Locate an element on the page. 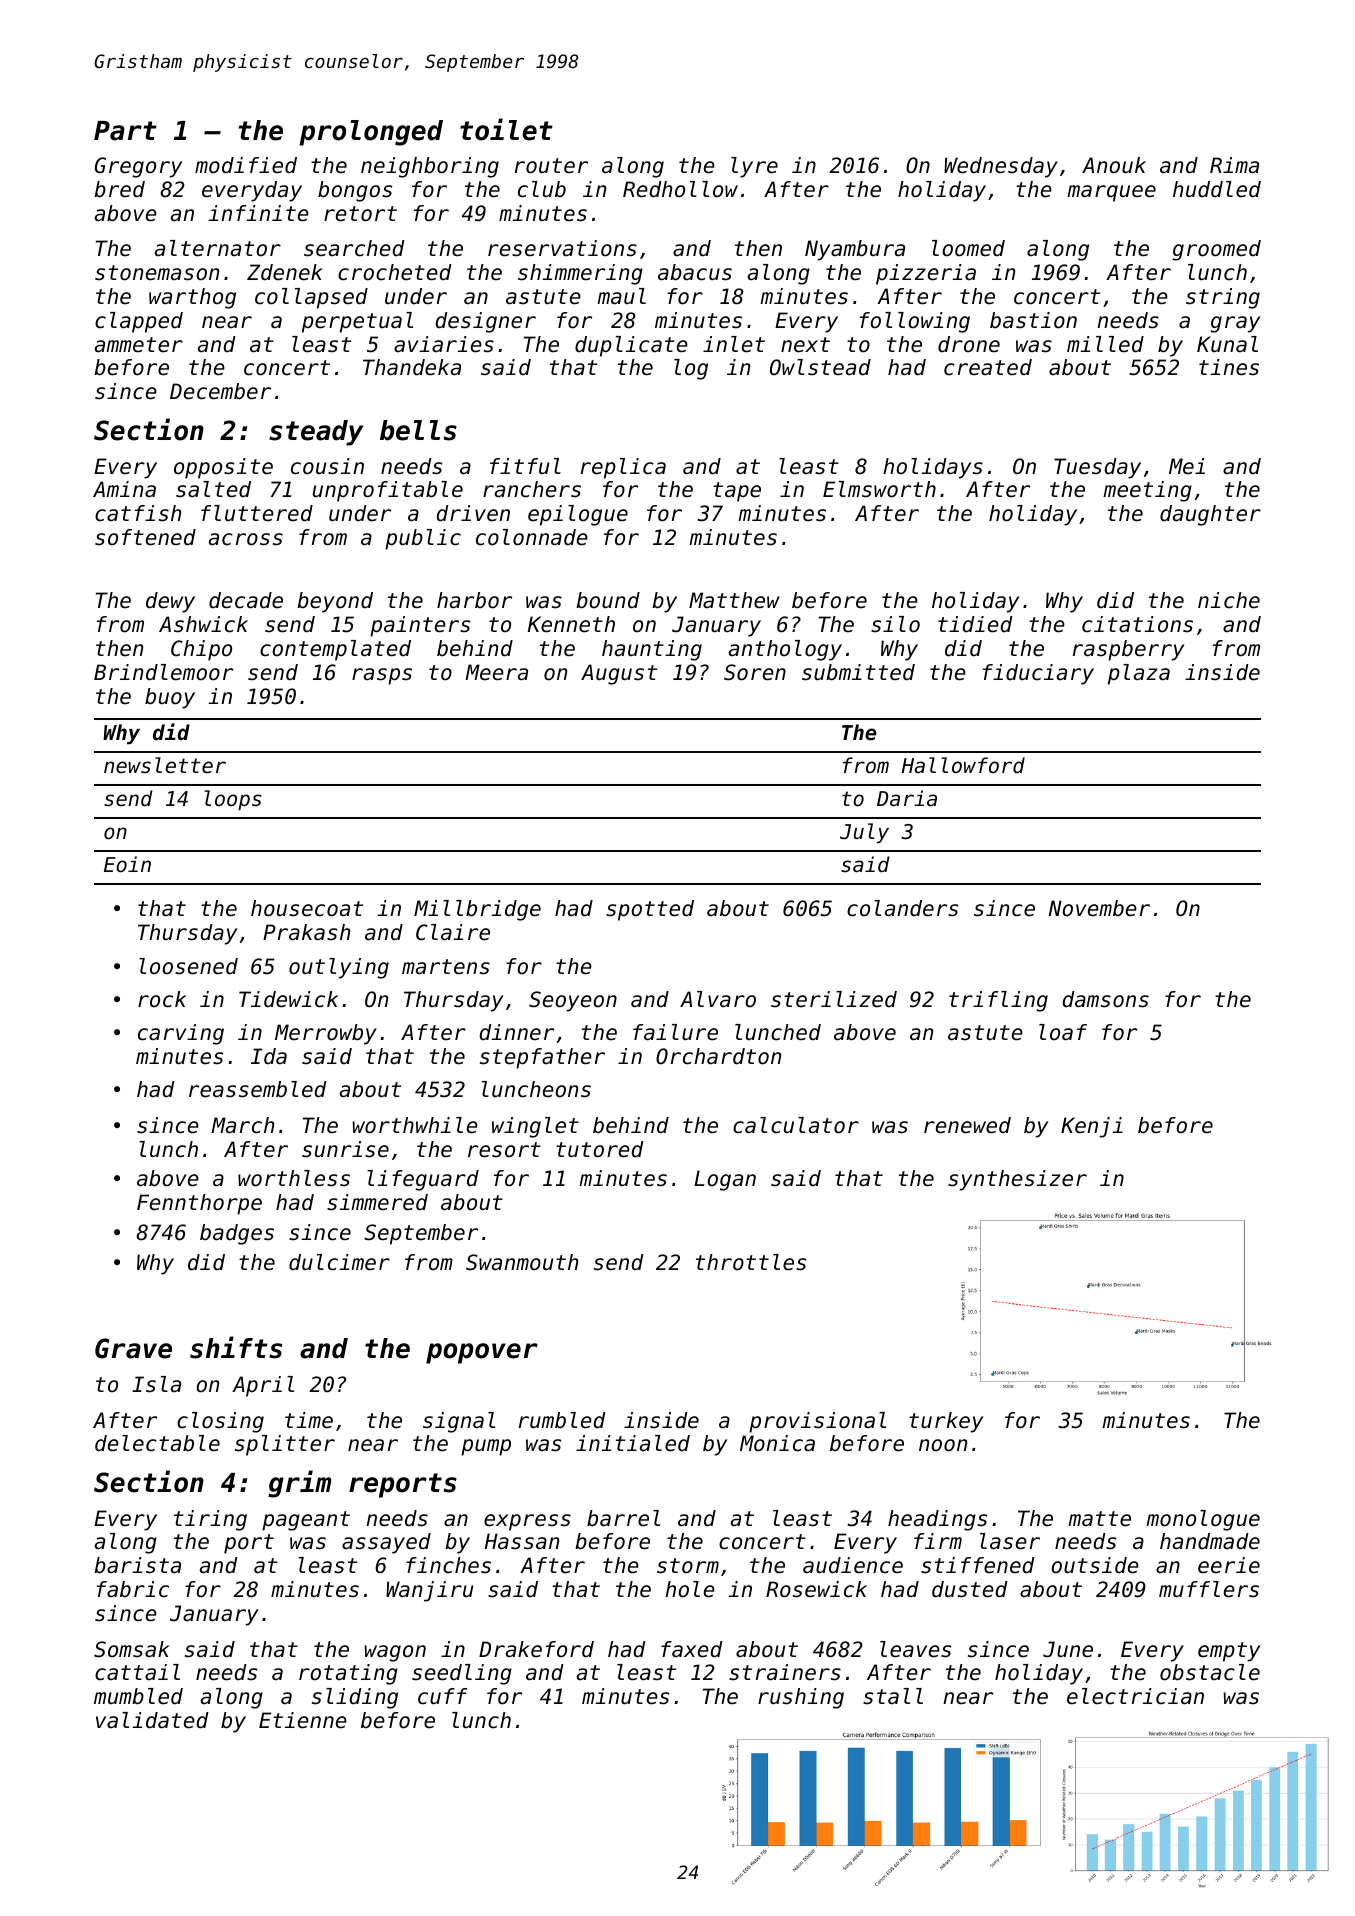  groomed is located at coordinates (1216, 250).
